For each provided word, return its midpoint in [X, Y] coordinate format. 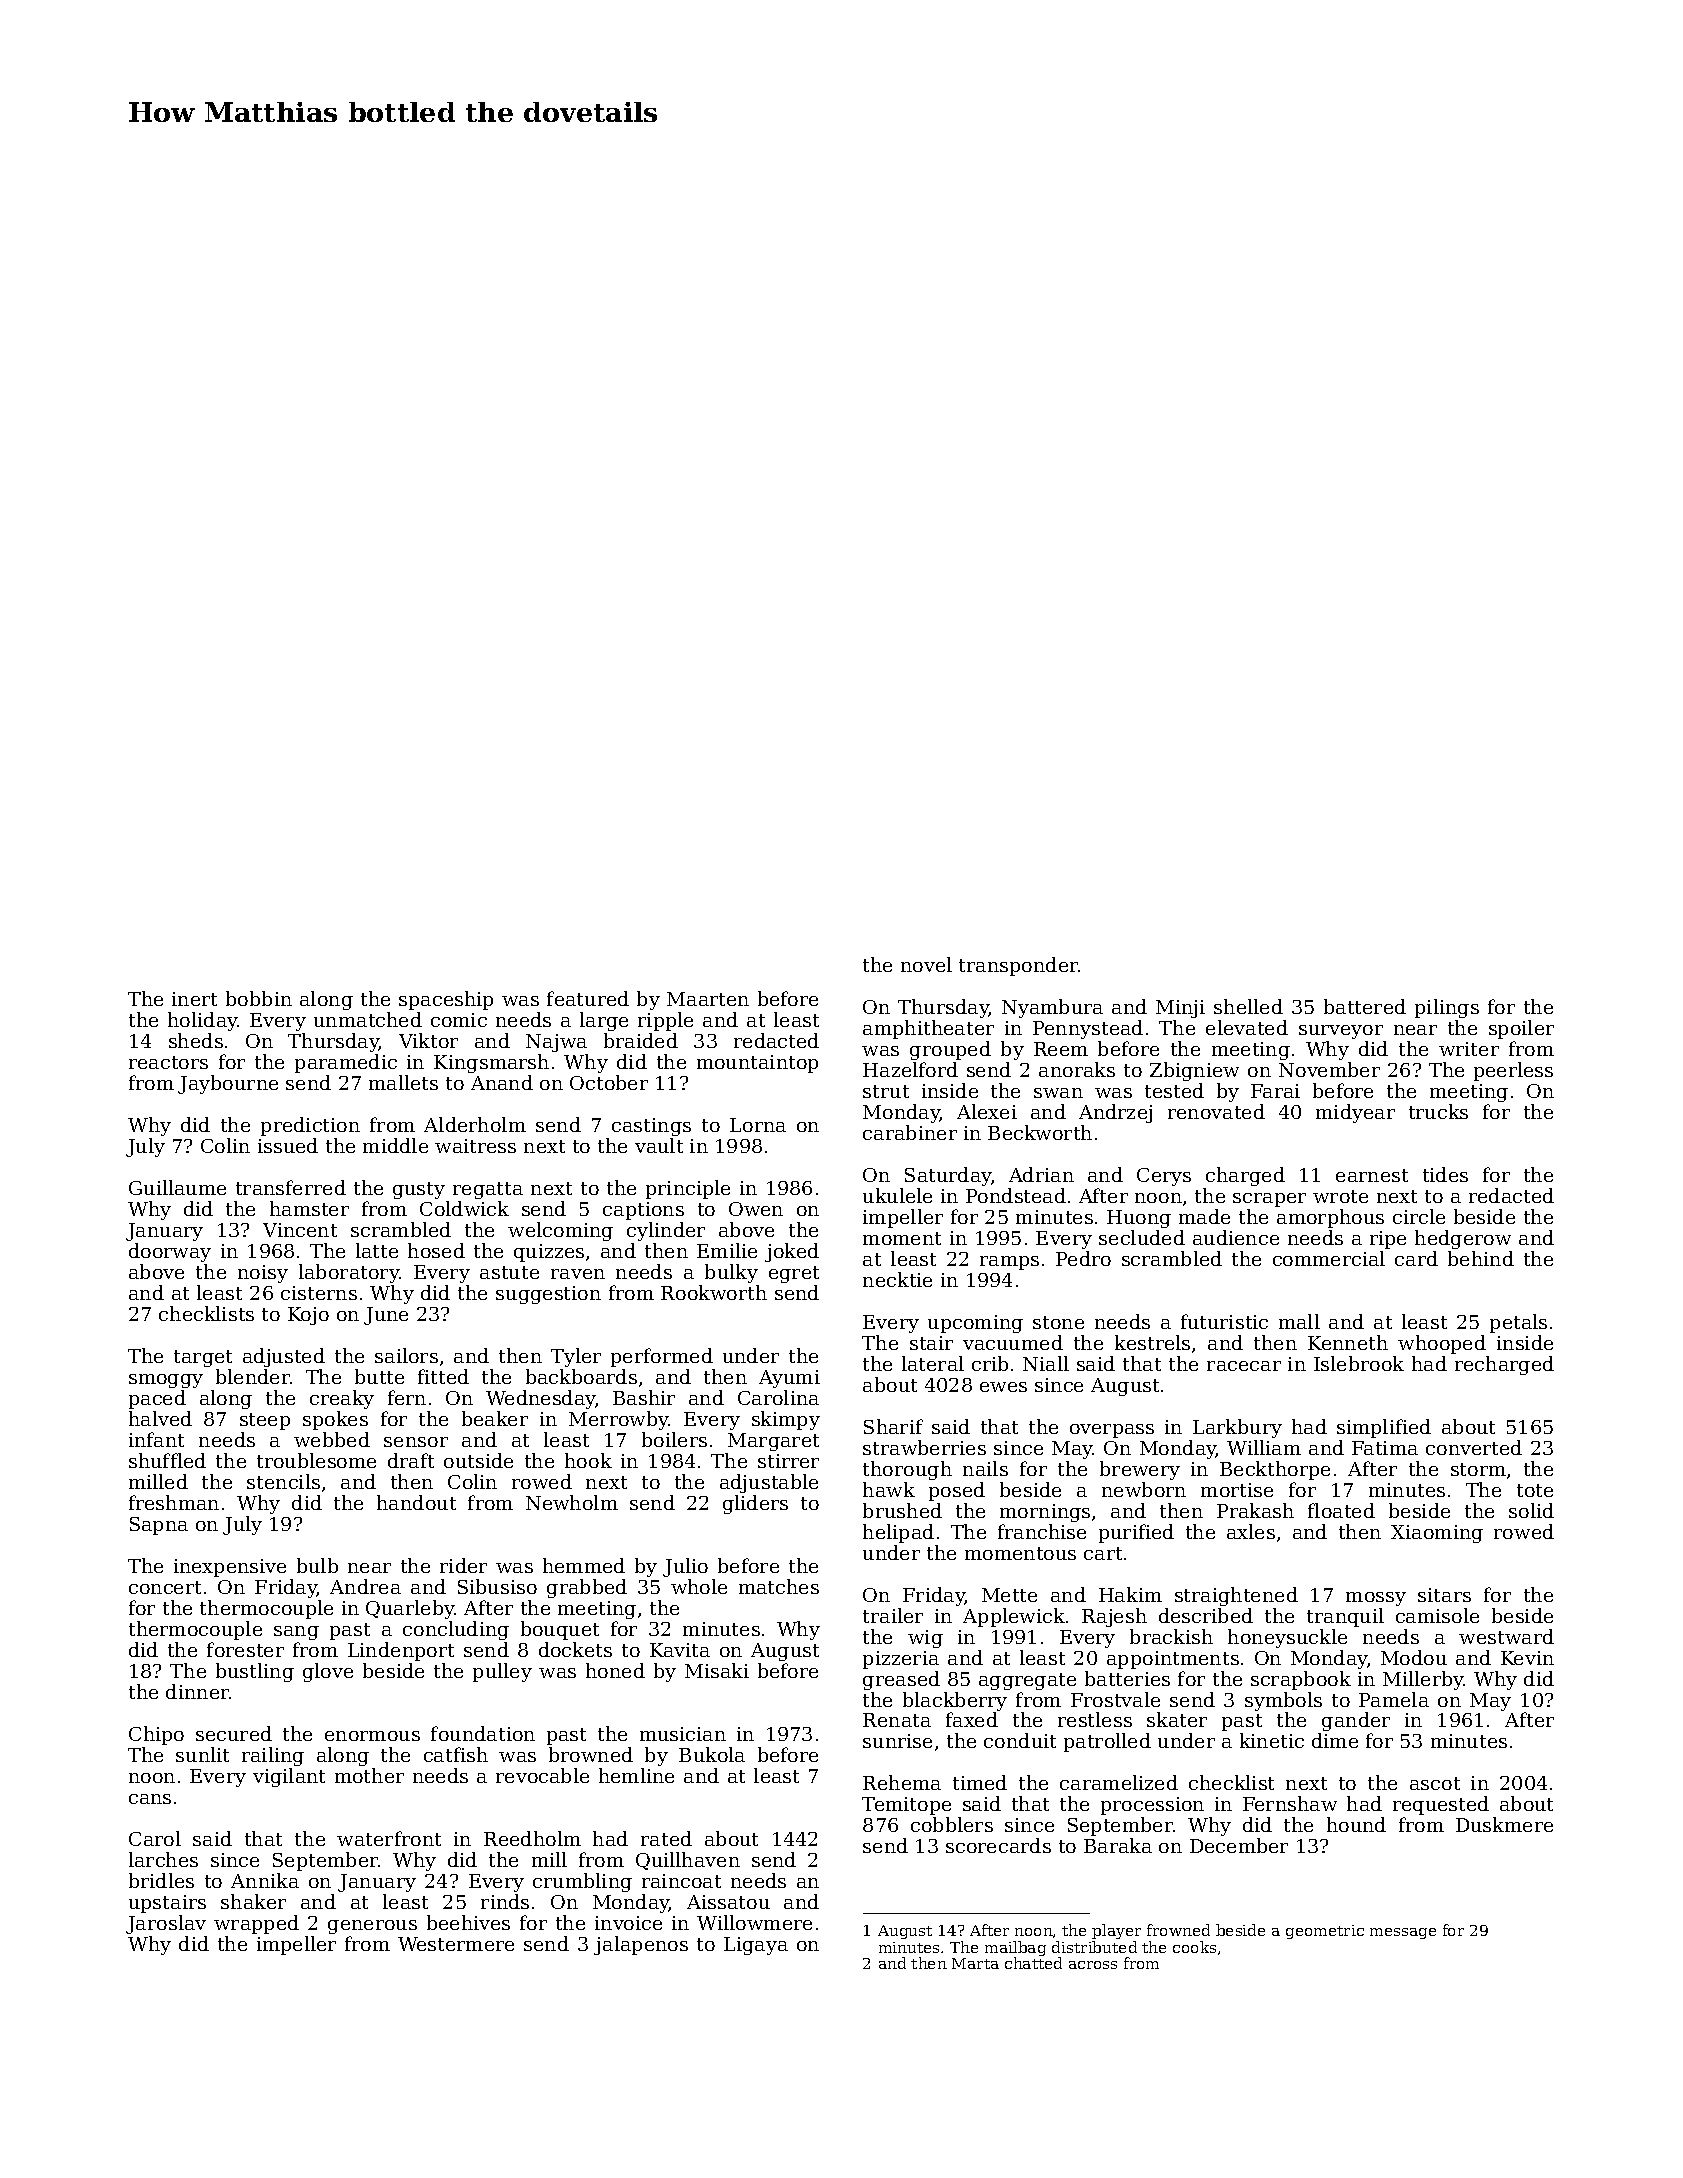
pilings [1447, 1008]
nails [985, 1468]
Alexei [987, 1111]
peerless [1513, 1071]
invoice [628, 1923]
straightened [1236, 1596]
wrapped [256, 1924]
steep [265, 1421]
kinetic [1272, 1740]
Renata [897, 1720]
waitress [475, 1146]
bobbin [259, 998]
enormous [372, 1736]
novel [926, 964]
